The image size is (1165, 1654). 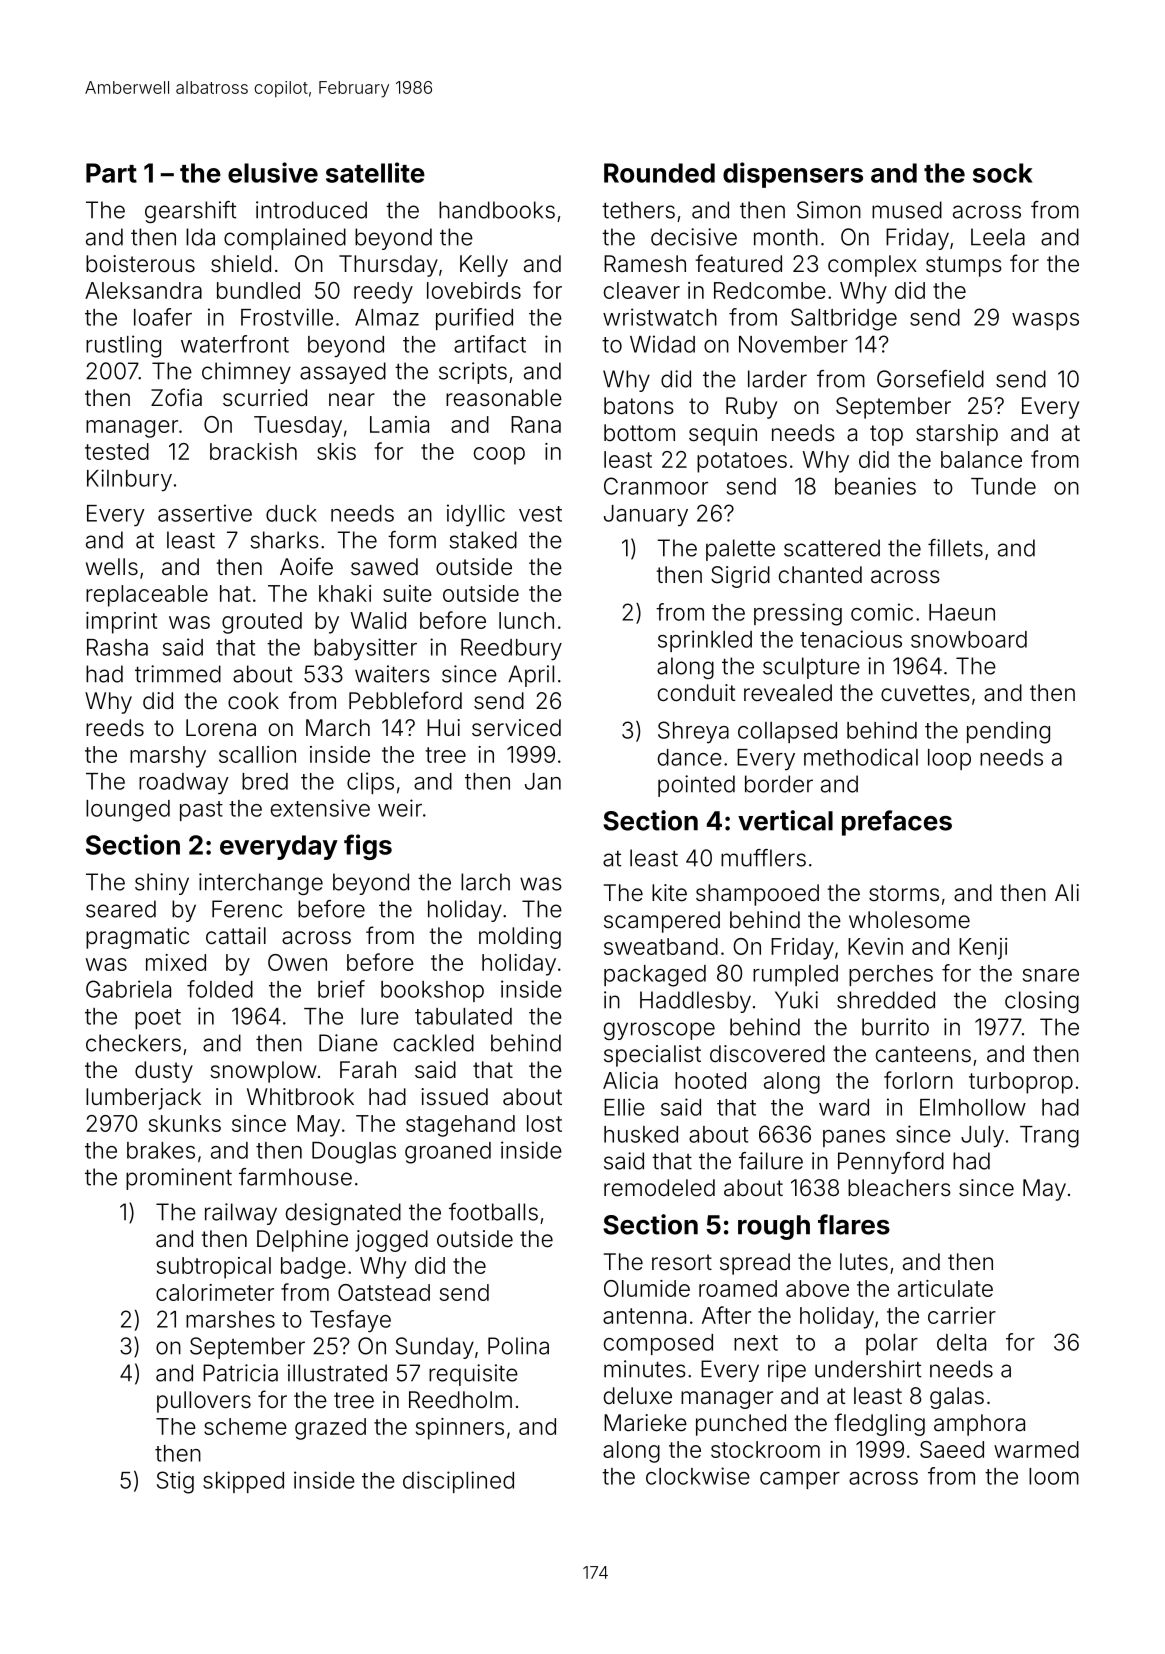 I want to click on satellite, so click(x=375, y=172).
